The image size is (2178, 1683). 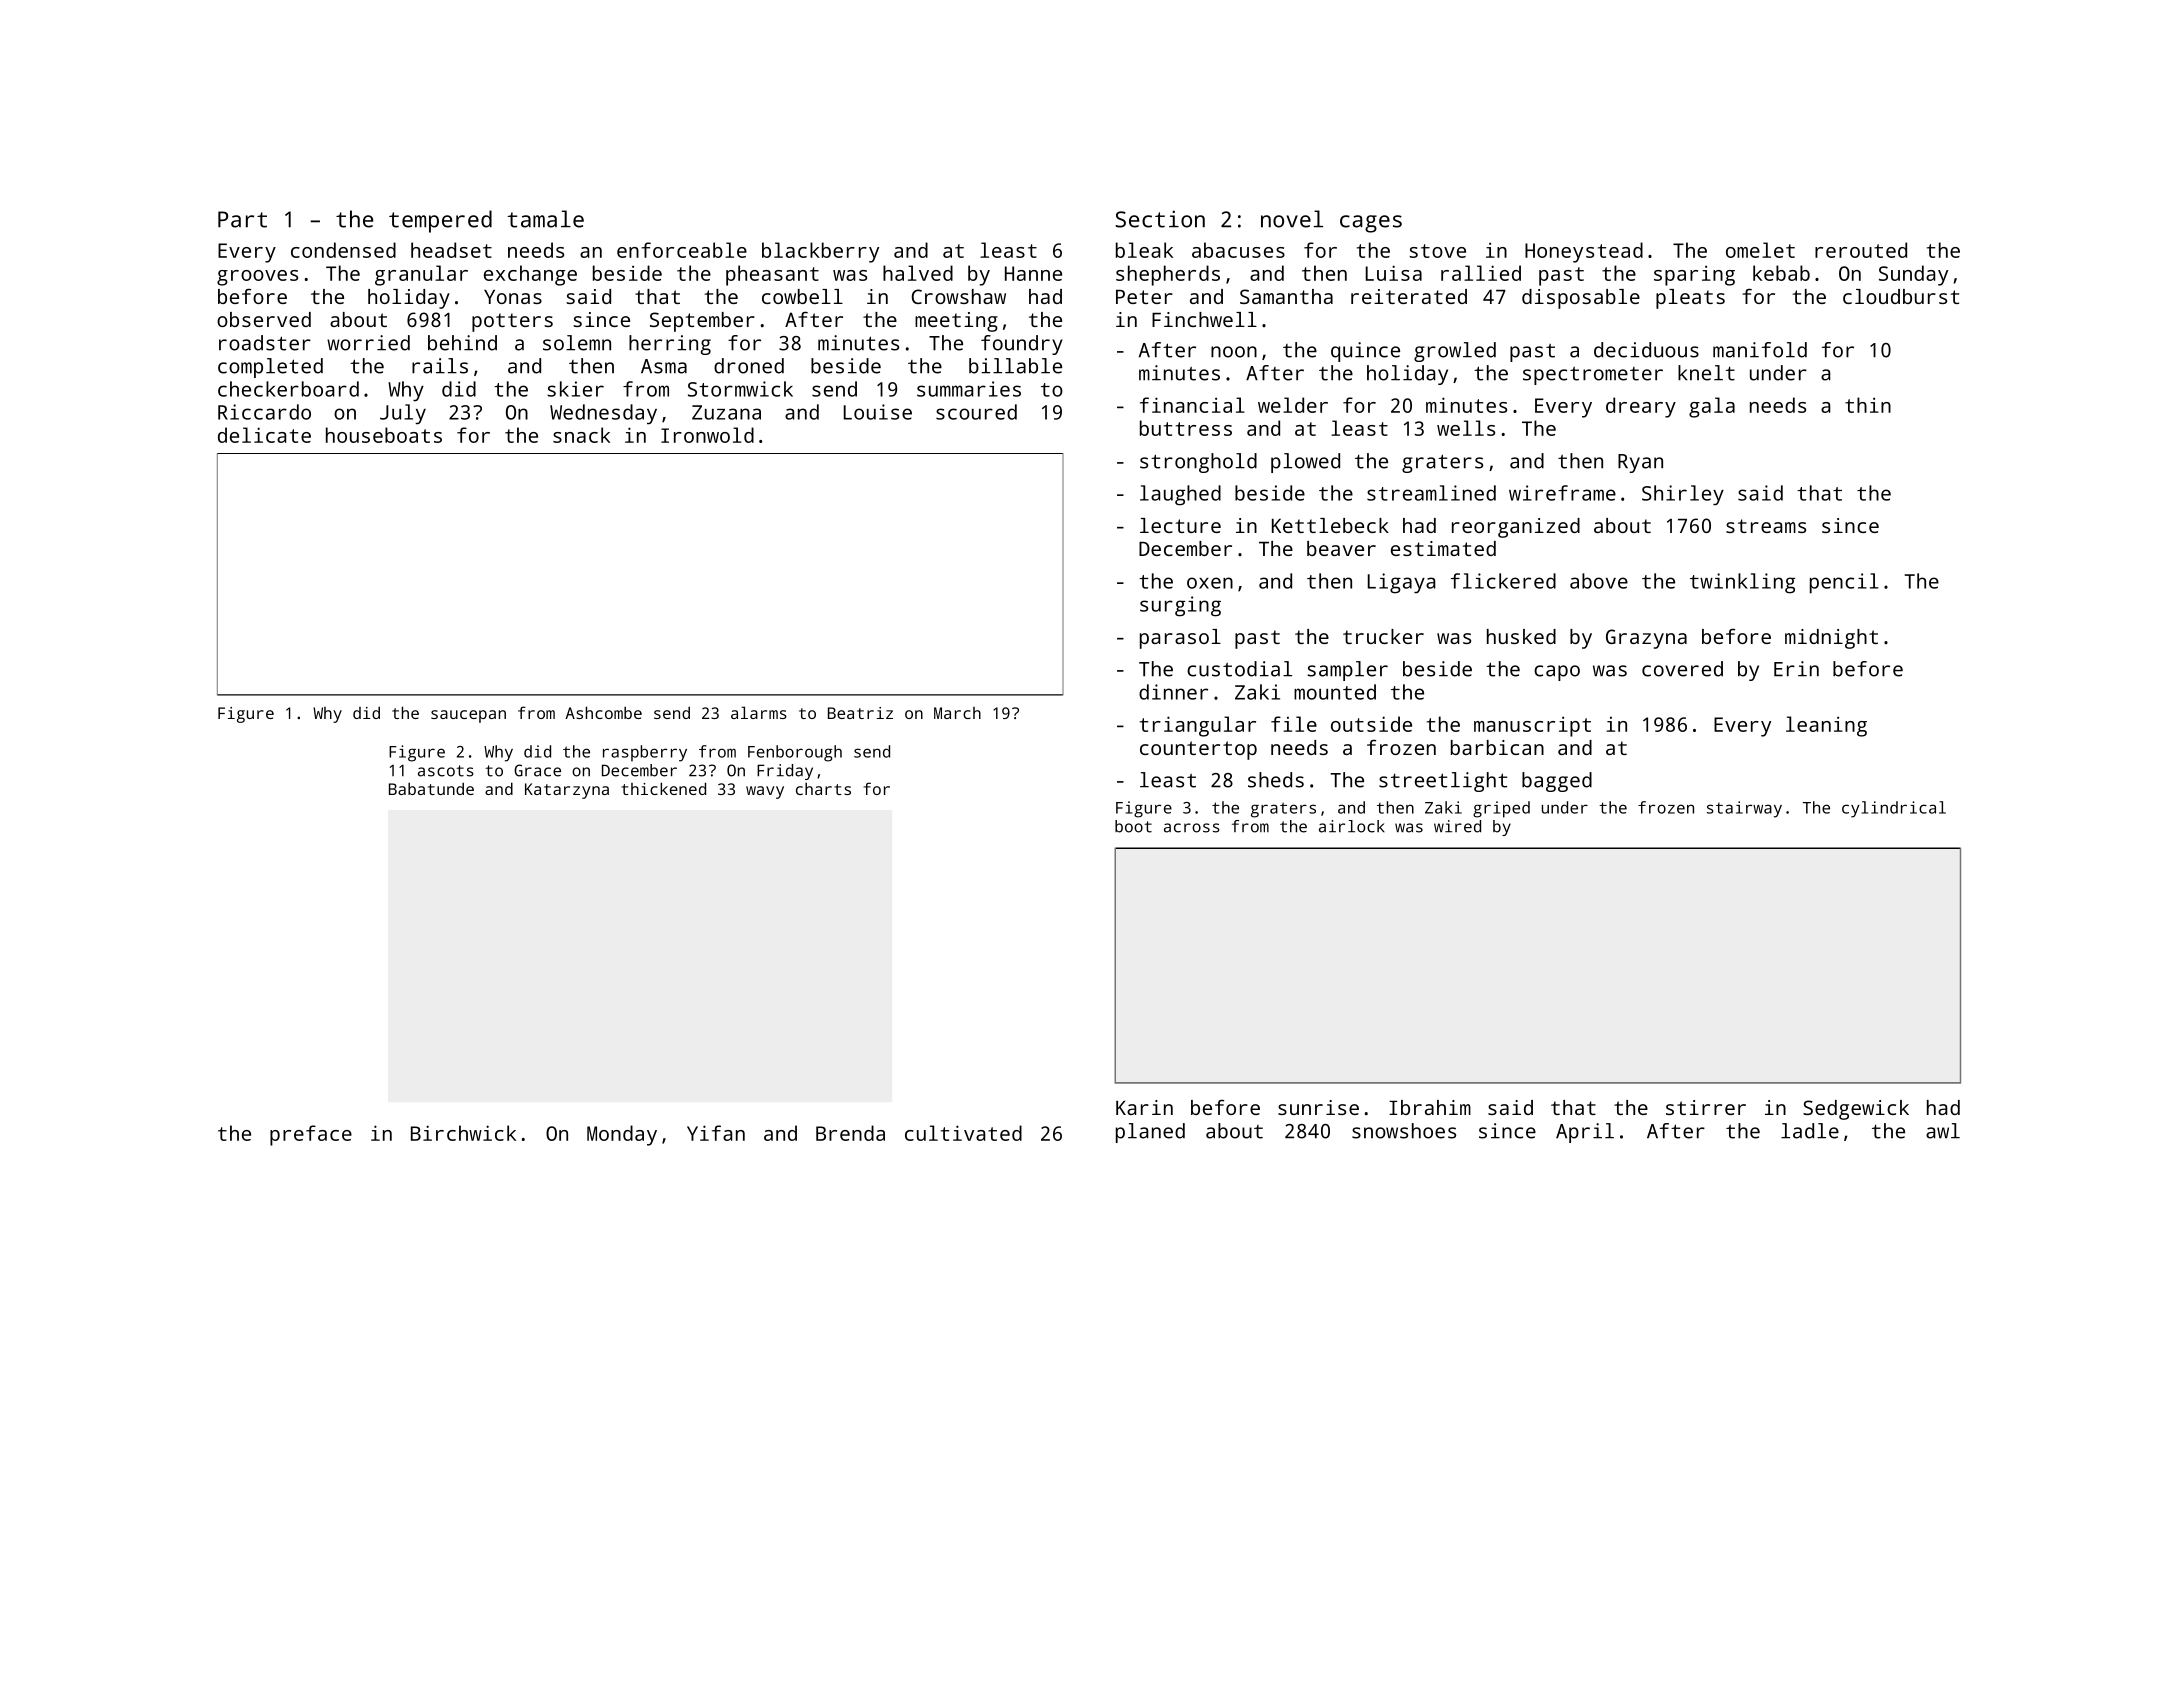 What do you see at coordinates (820, 252) in the screenshot?
I see `blackberry` at bounding box center [820, 252].
